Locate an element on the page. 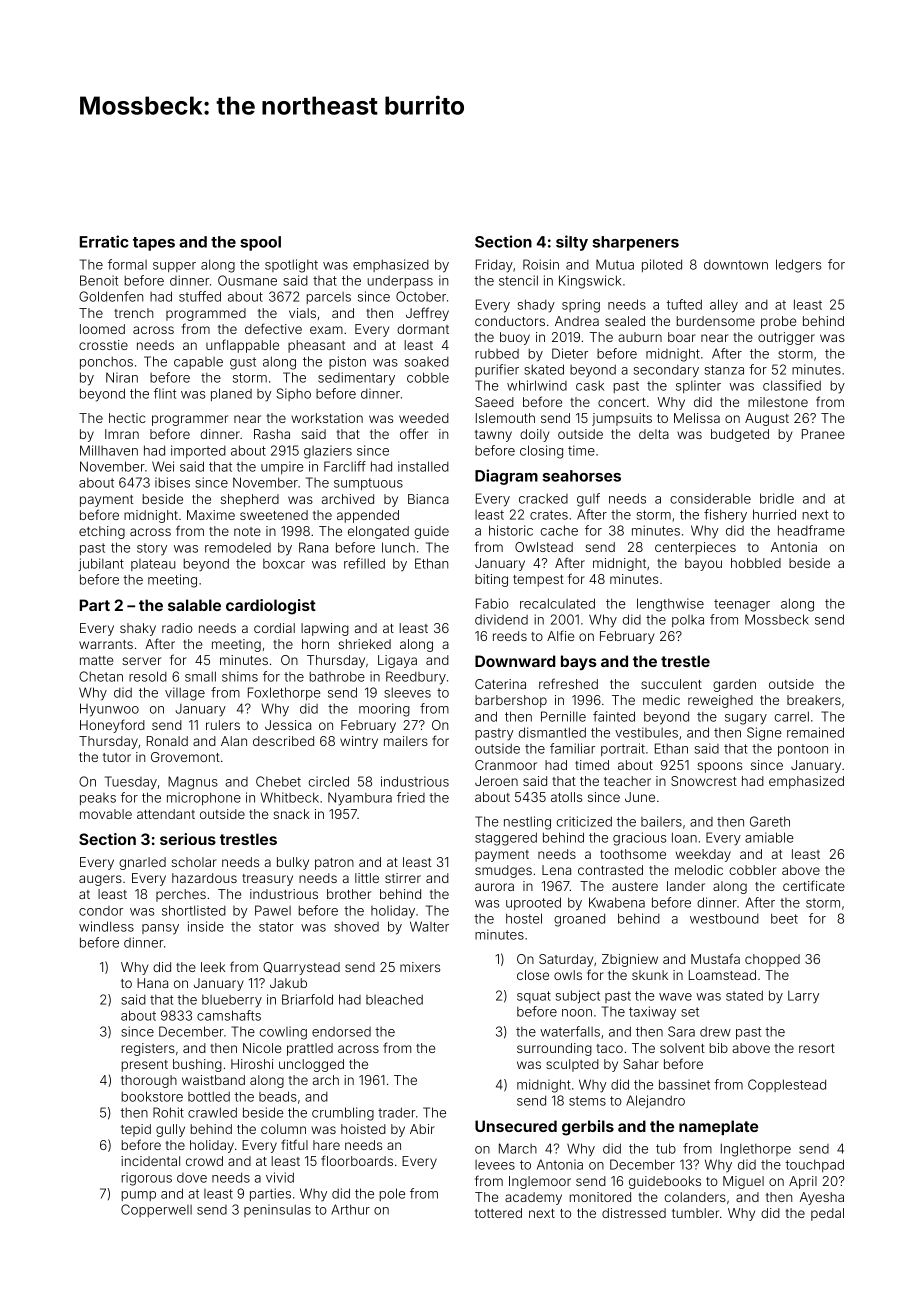 This document has width=924, height=1308. cache is located at coordinates (559, 530).
